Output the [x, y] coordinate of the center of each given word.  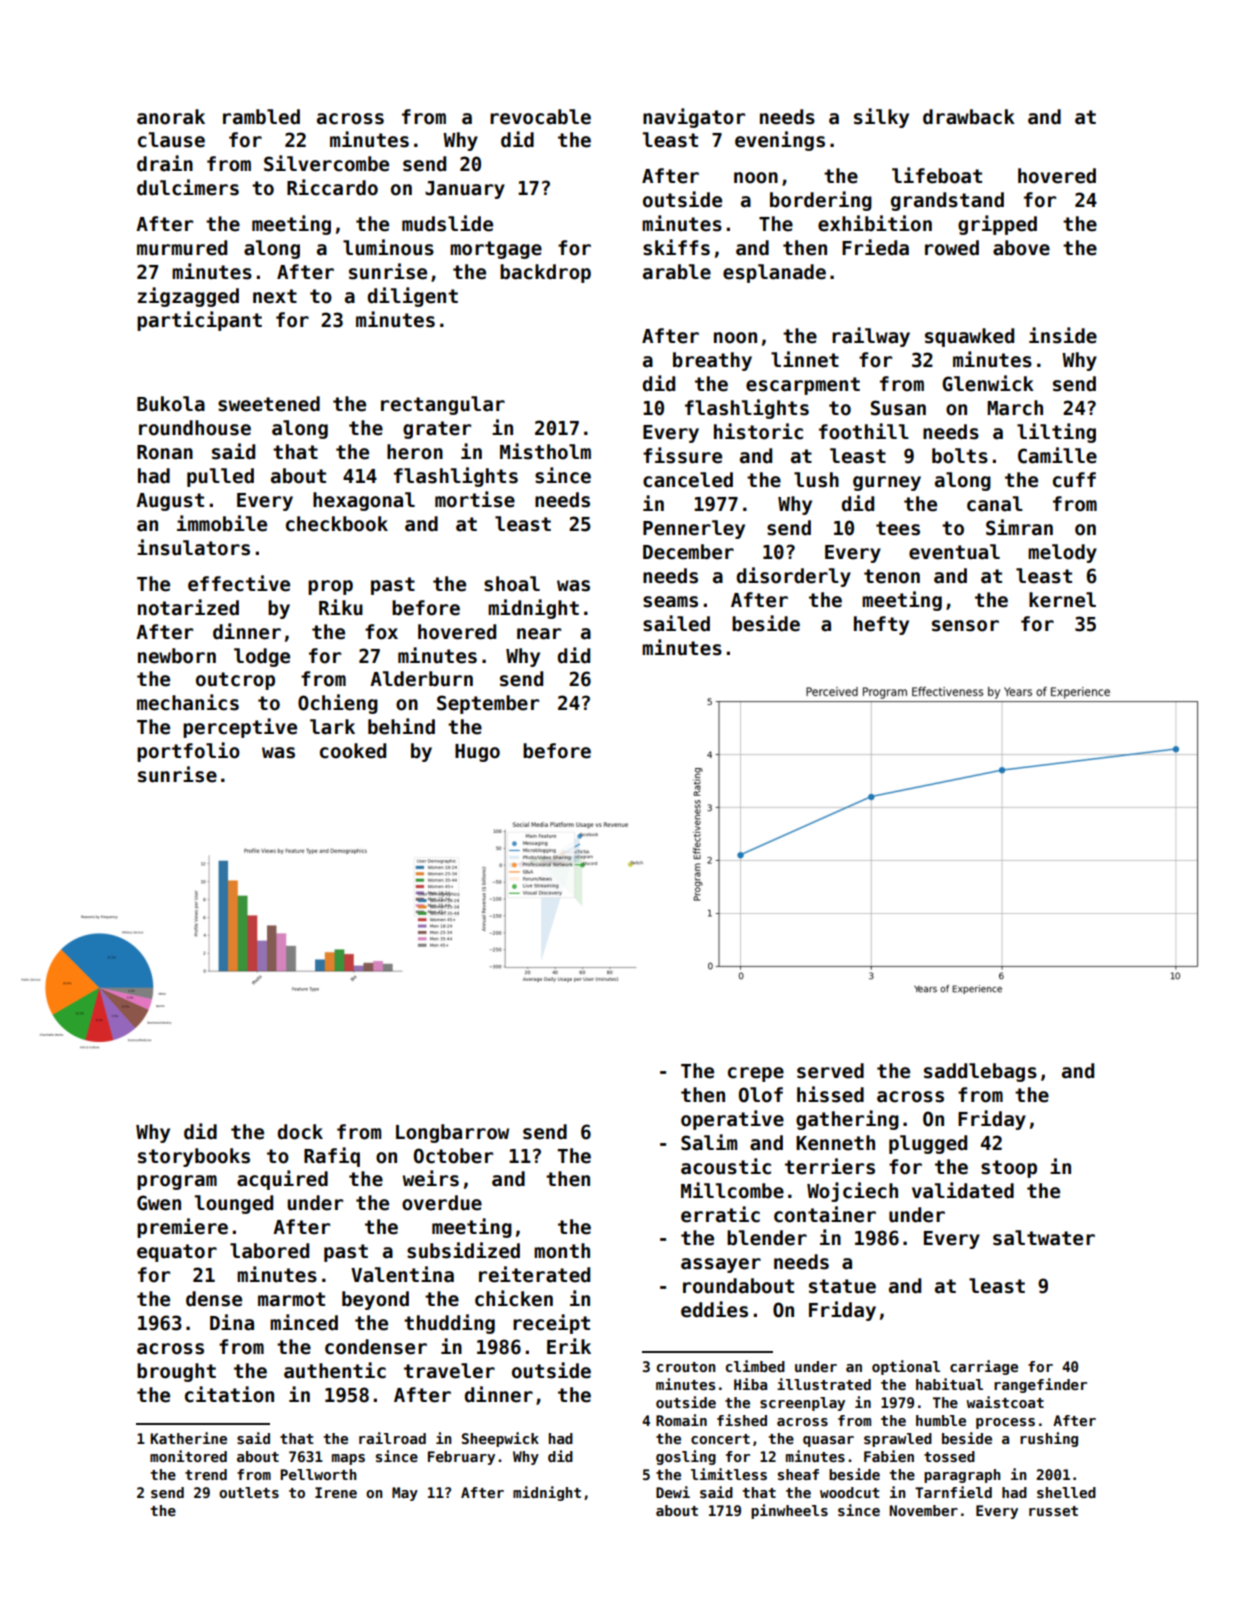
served [830, 1071]
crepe [756, 1074]
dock [300, 1132]
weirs [431, 1178]
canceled [688, 480]
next [275, 296]
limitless [729, 1474]
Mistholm [545, 451]
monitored [188, 1456]
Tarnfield [953, 1492]
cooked [353, 751]
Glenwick [988, 383]
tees [898, 528]
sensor [965, 626]
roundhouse [195, 428]
